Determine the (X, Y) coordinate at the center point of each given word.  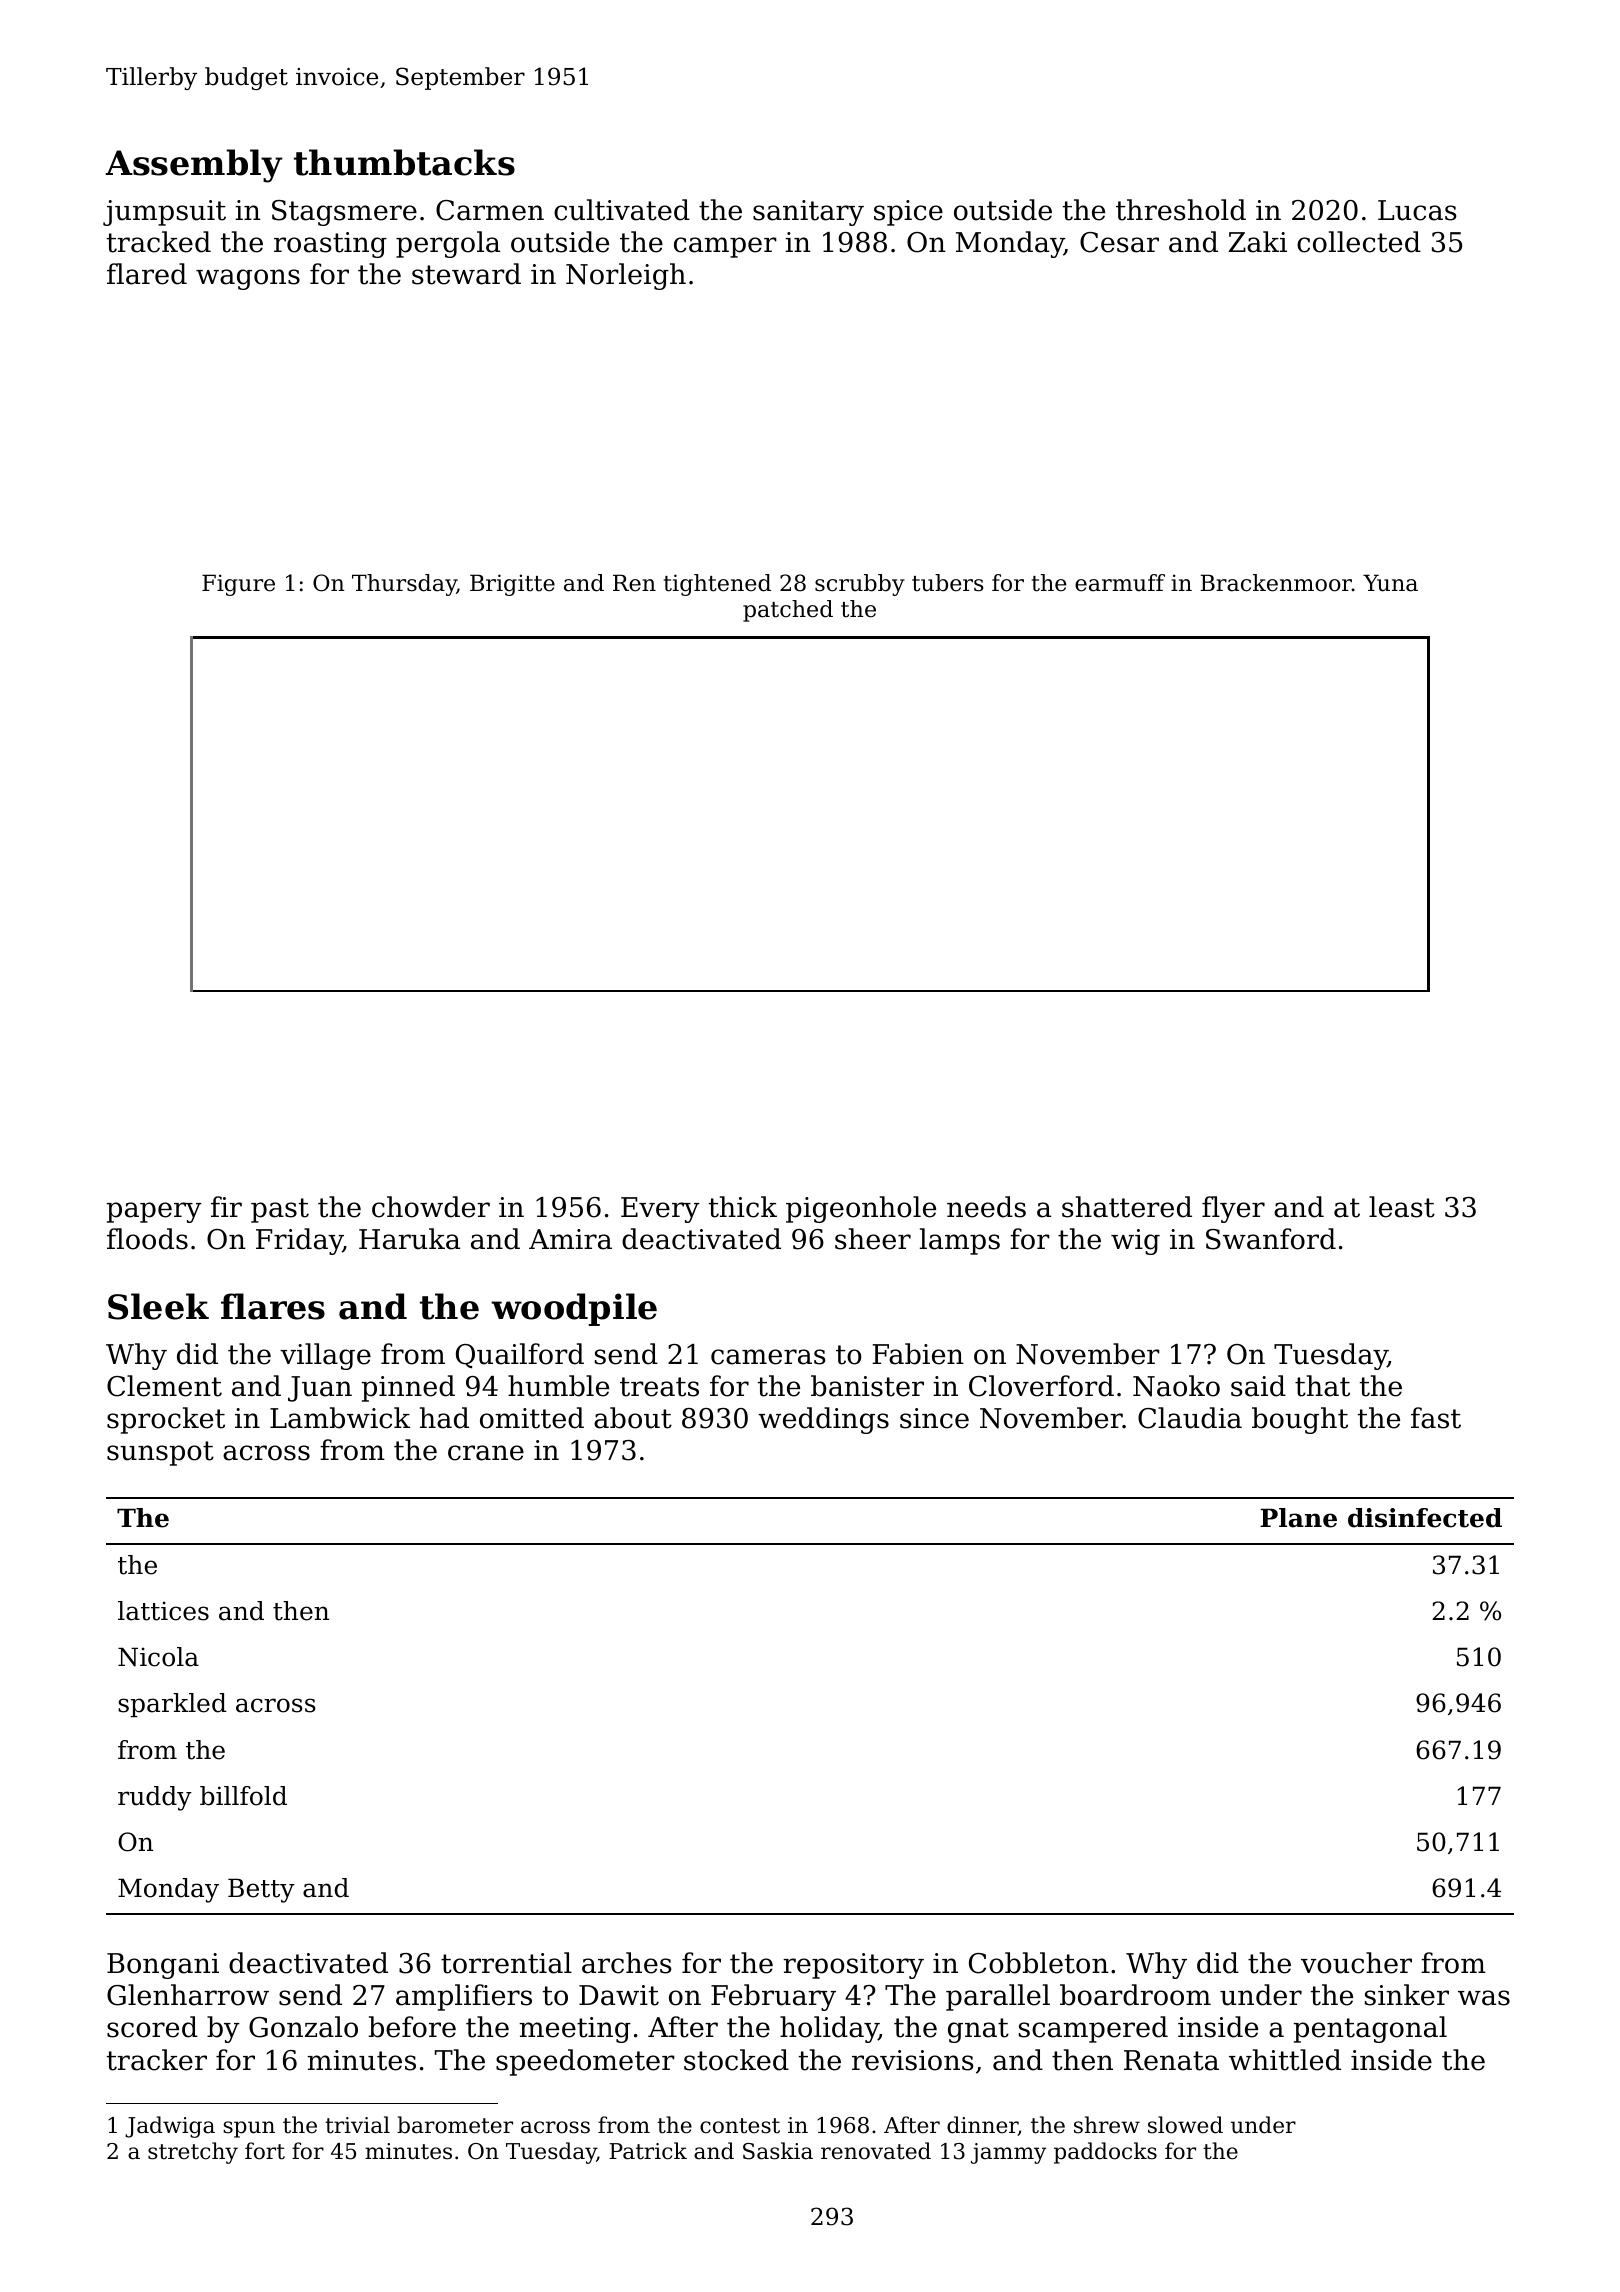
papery (154, 1212)
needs (986, 1207)
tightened (717, 585)
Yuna (1390, 583)
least (1402, 1207)
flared (147, 274)
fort (265, 2151)
